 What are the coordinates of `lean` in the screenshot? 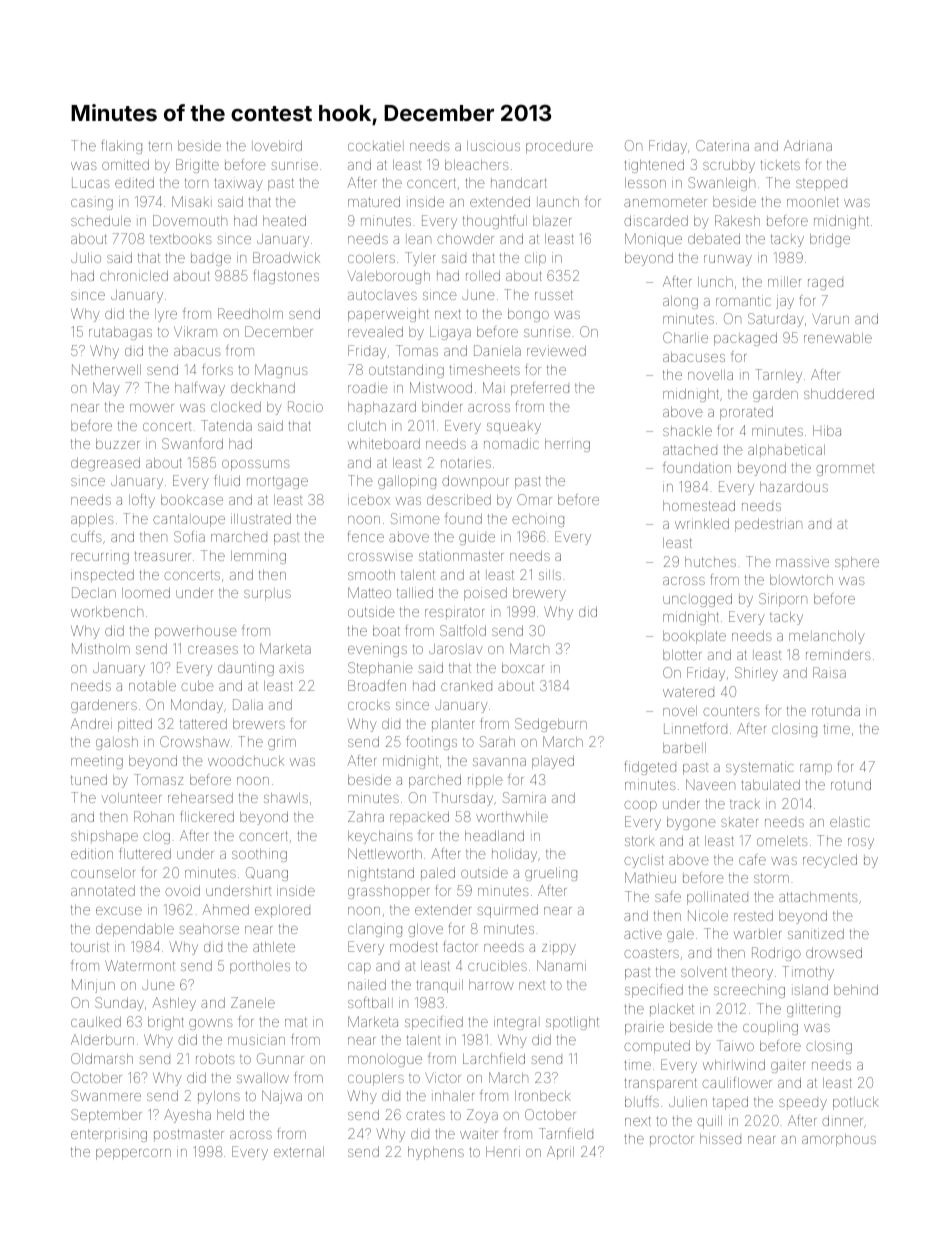 It's located at (418, 239).
